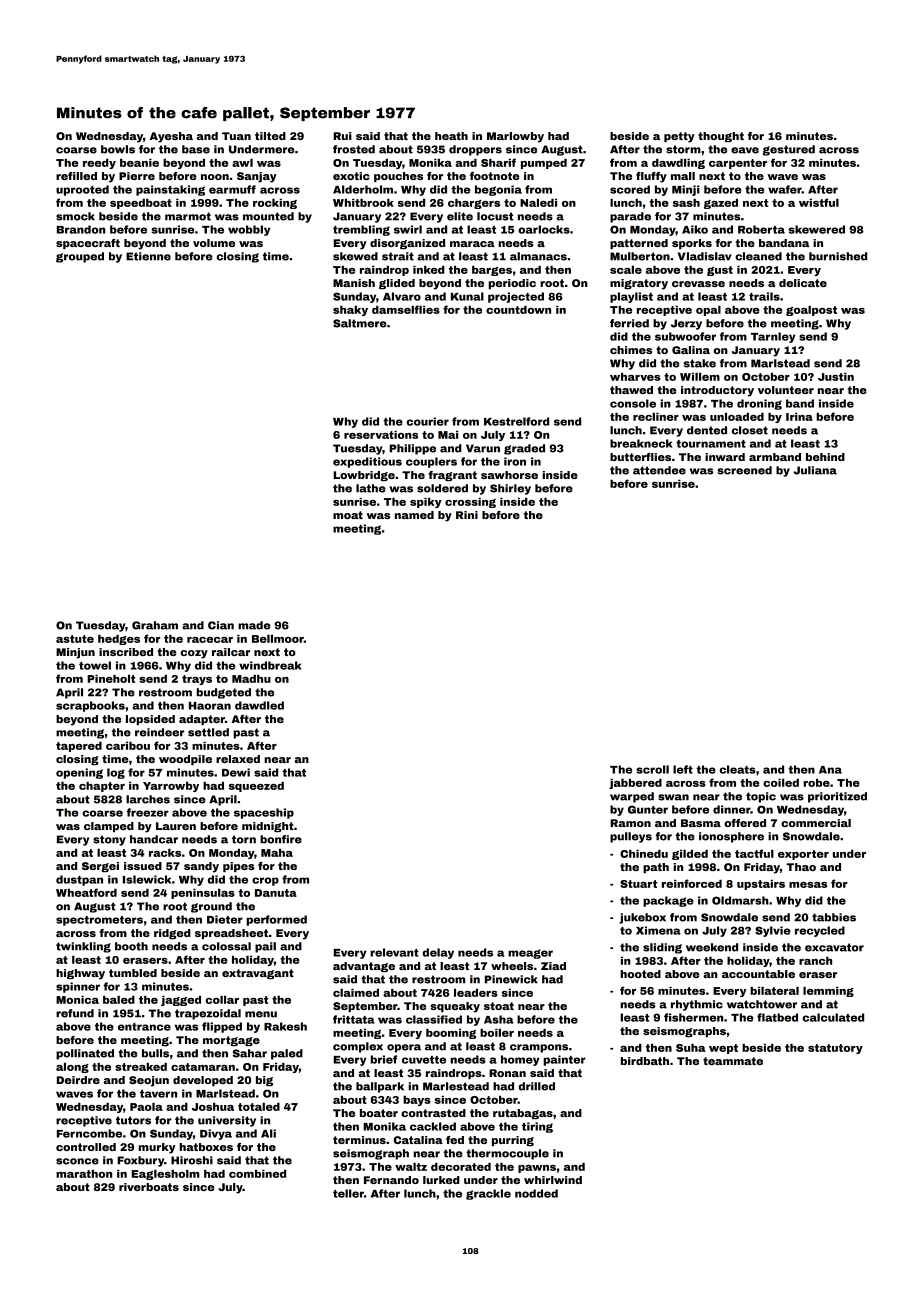 This document has height=1308, width=924. What do you see at coordinates (537, 1169) in the document?
I see `pawns` at bounding box center [537, 1169].
